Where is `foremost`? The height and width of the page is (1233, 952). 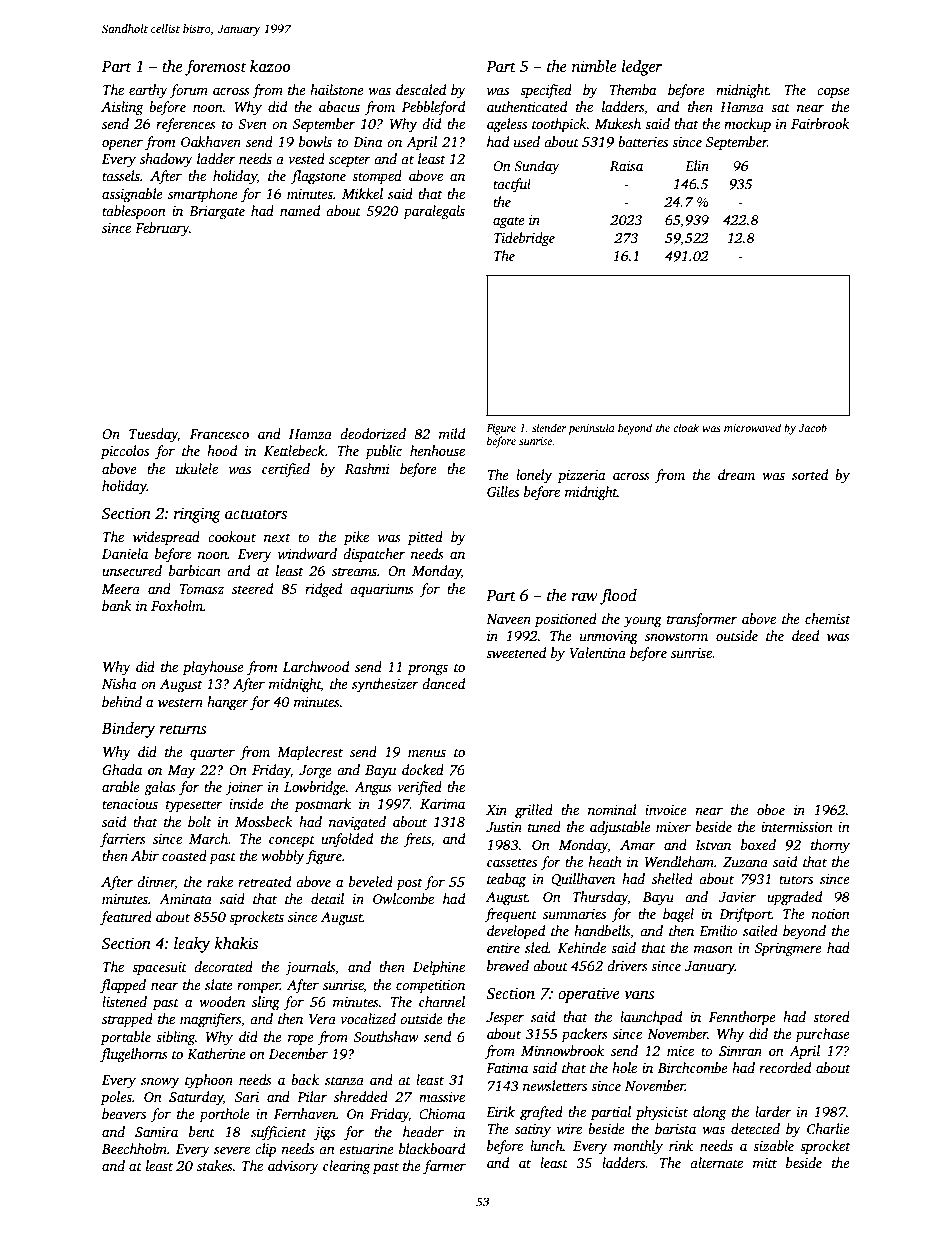
foremost is located at coordinates (215, 68).
